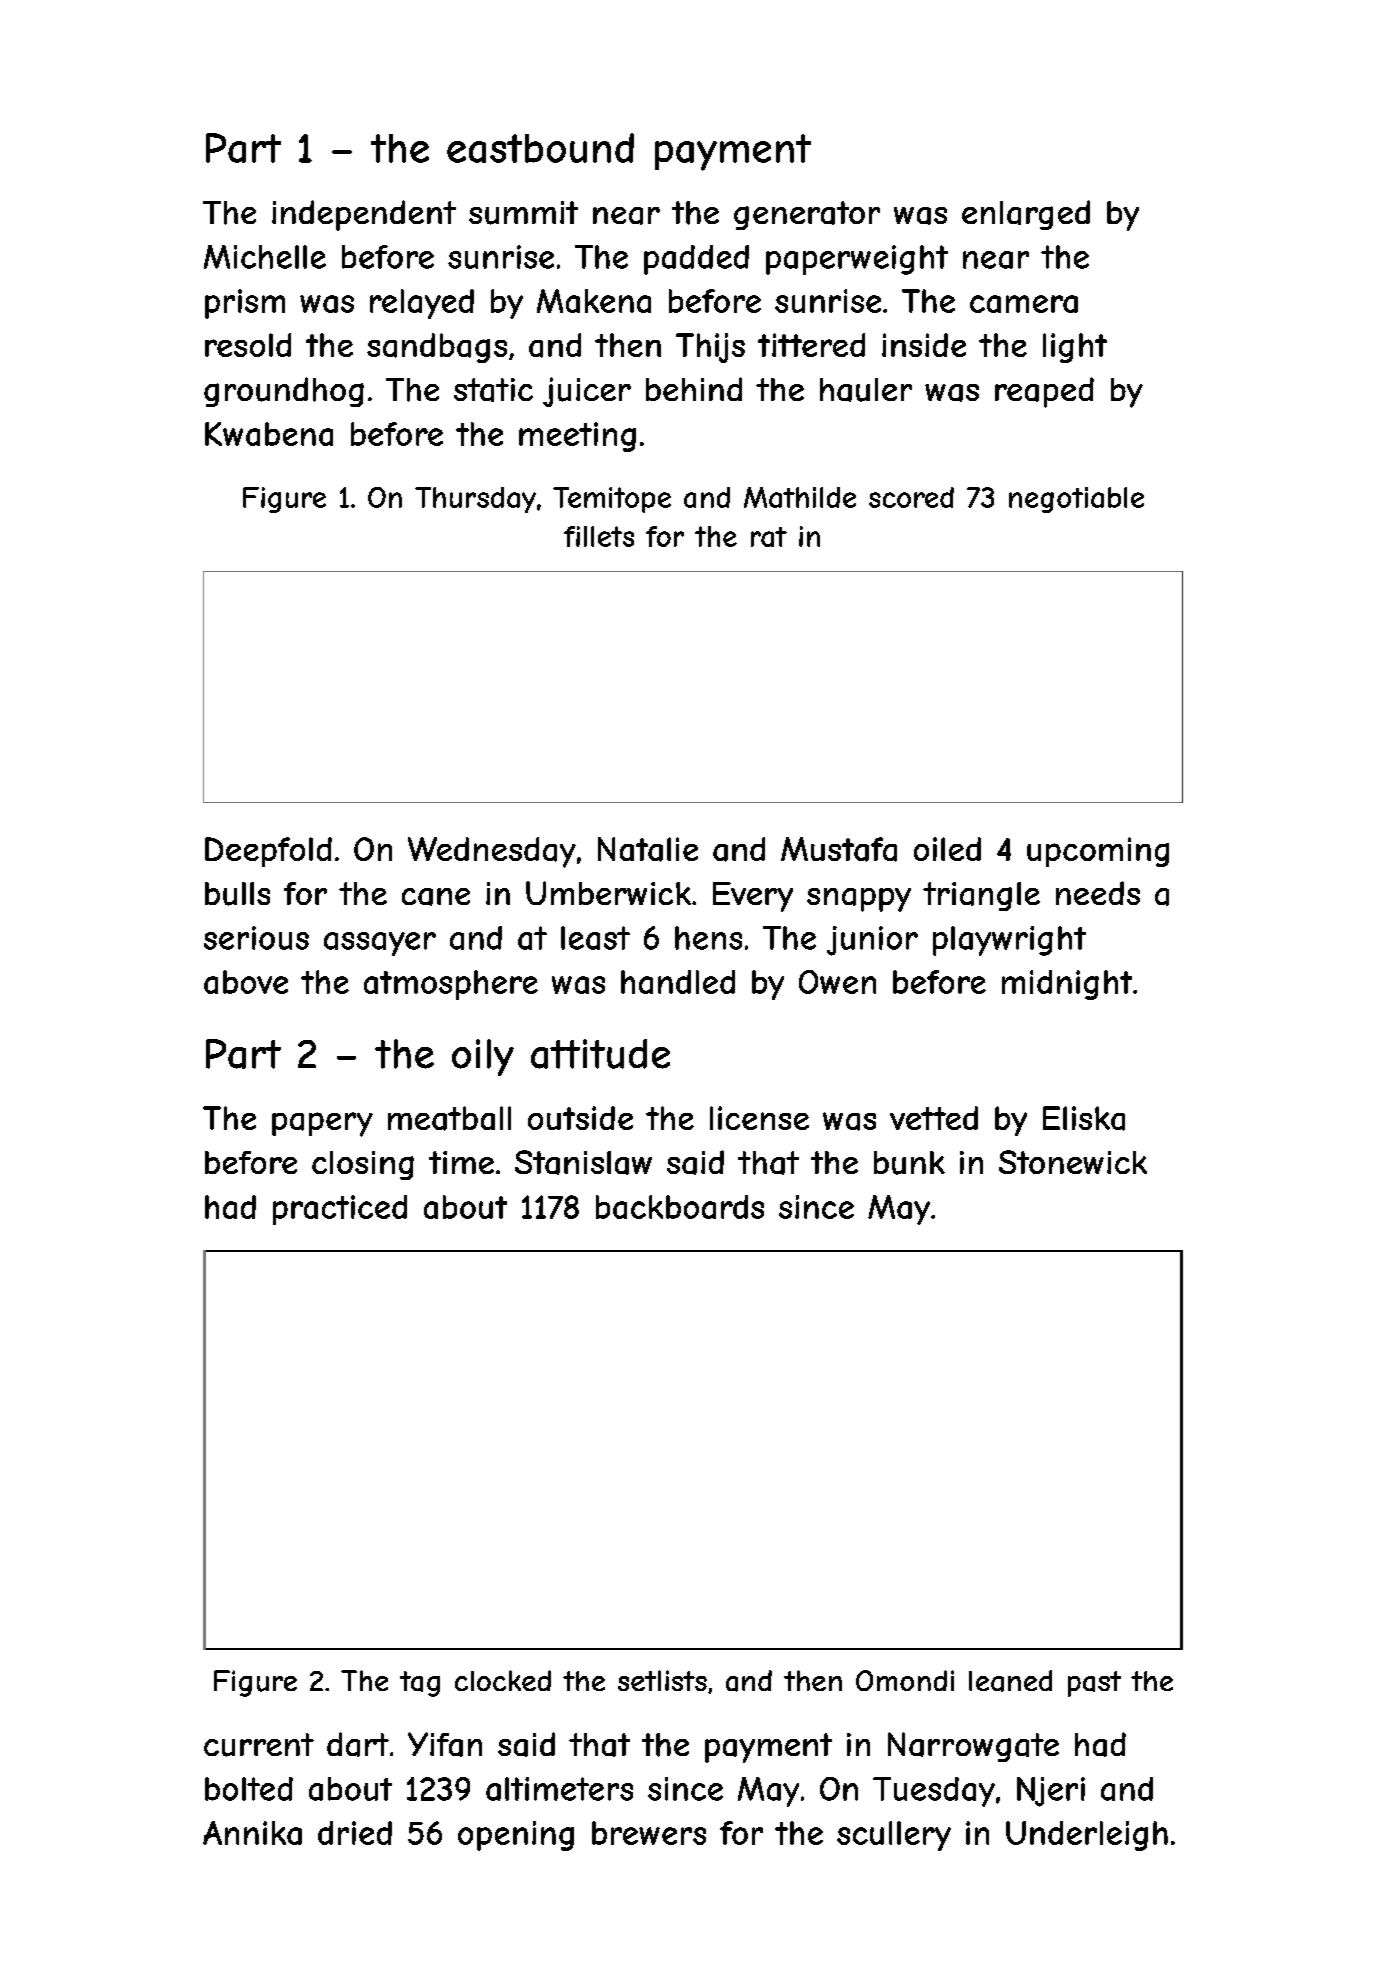  Describe the element at coordinates (1084, 1118) in the page. I see `Eliska` at that location.
